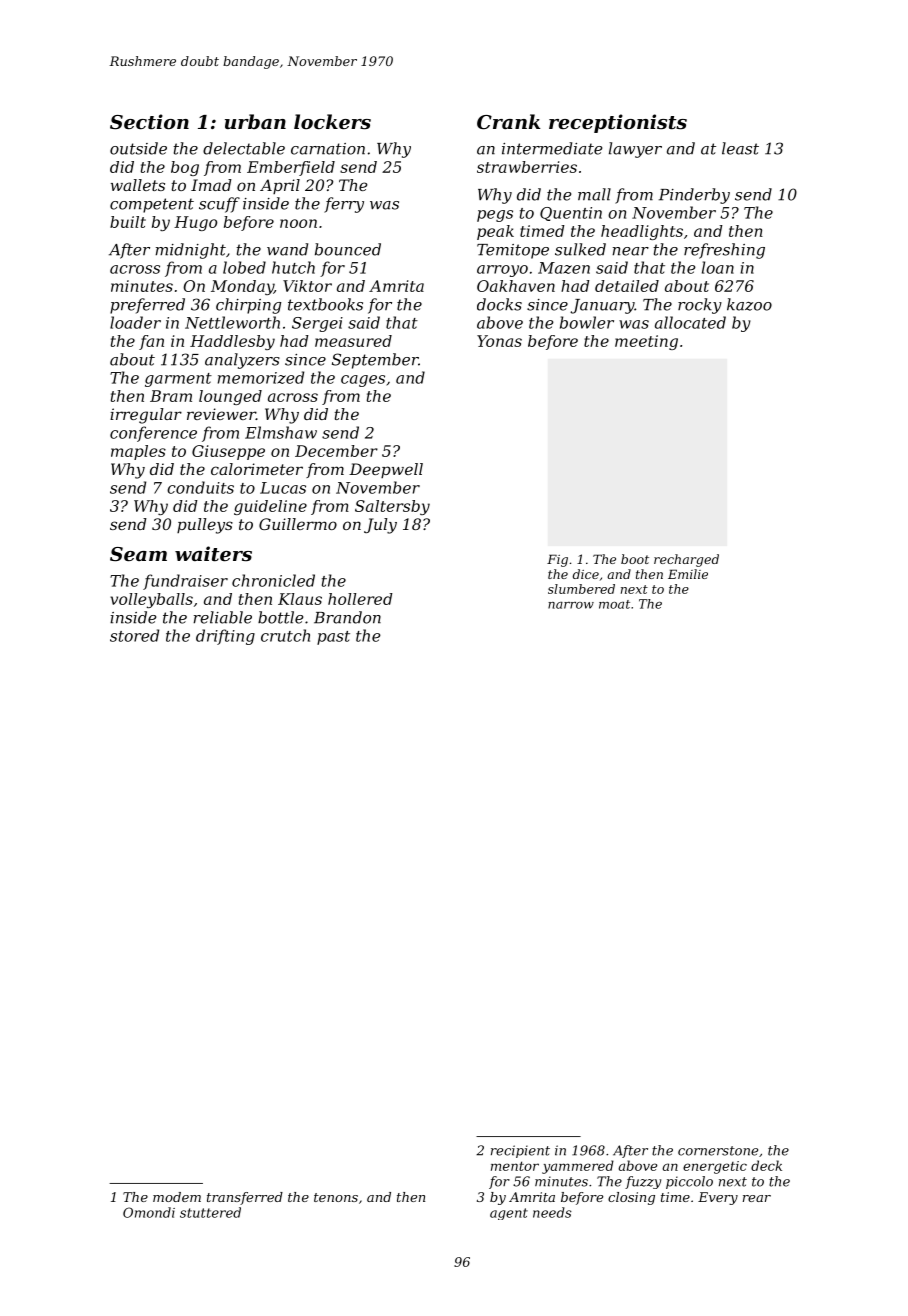 The width and height of the screenshot is (908, 1316). Describe the element at coordinates (690, 322) in the screenshot. I see `allocated` at that location.
